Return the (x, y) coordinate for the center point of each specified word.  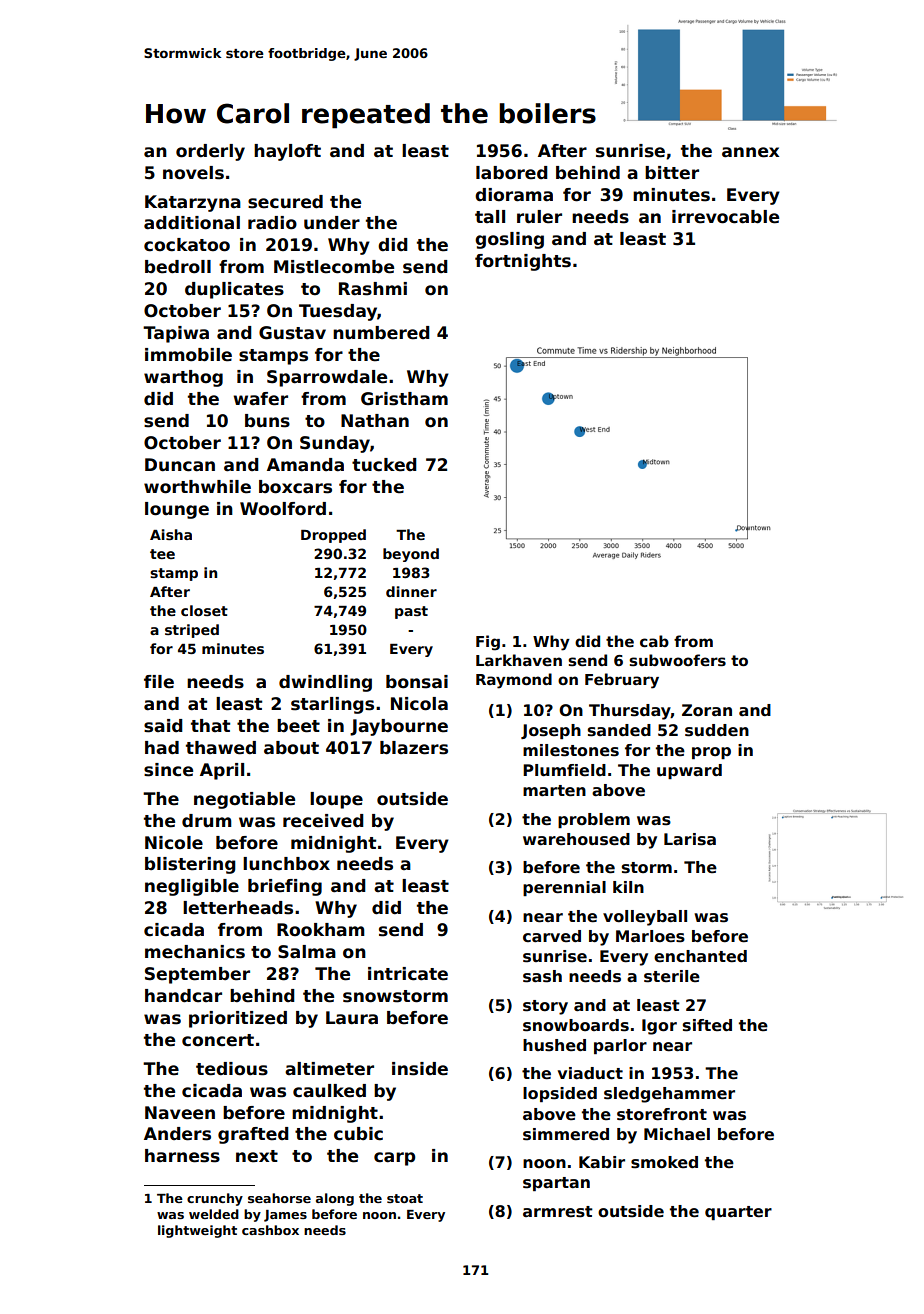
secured (285, 202)
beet (298, 726)
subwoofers (677, 660)
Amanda (305, 465)
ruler (539, 217)
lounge (177, 510)
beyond (411, 555)
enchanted (700, 956)
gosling (509, 240)
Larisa (690, 839)
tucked (384, 465)
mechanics (195, 952)
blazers (414, 748)
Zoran (707, 710)
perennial (564, 888)
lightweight (197, 1231)
